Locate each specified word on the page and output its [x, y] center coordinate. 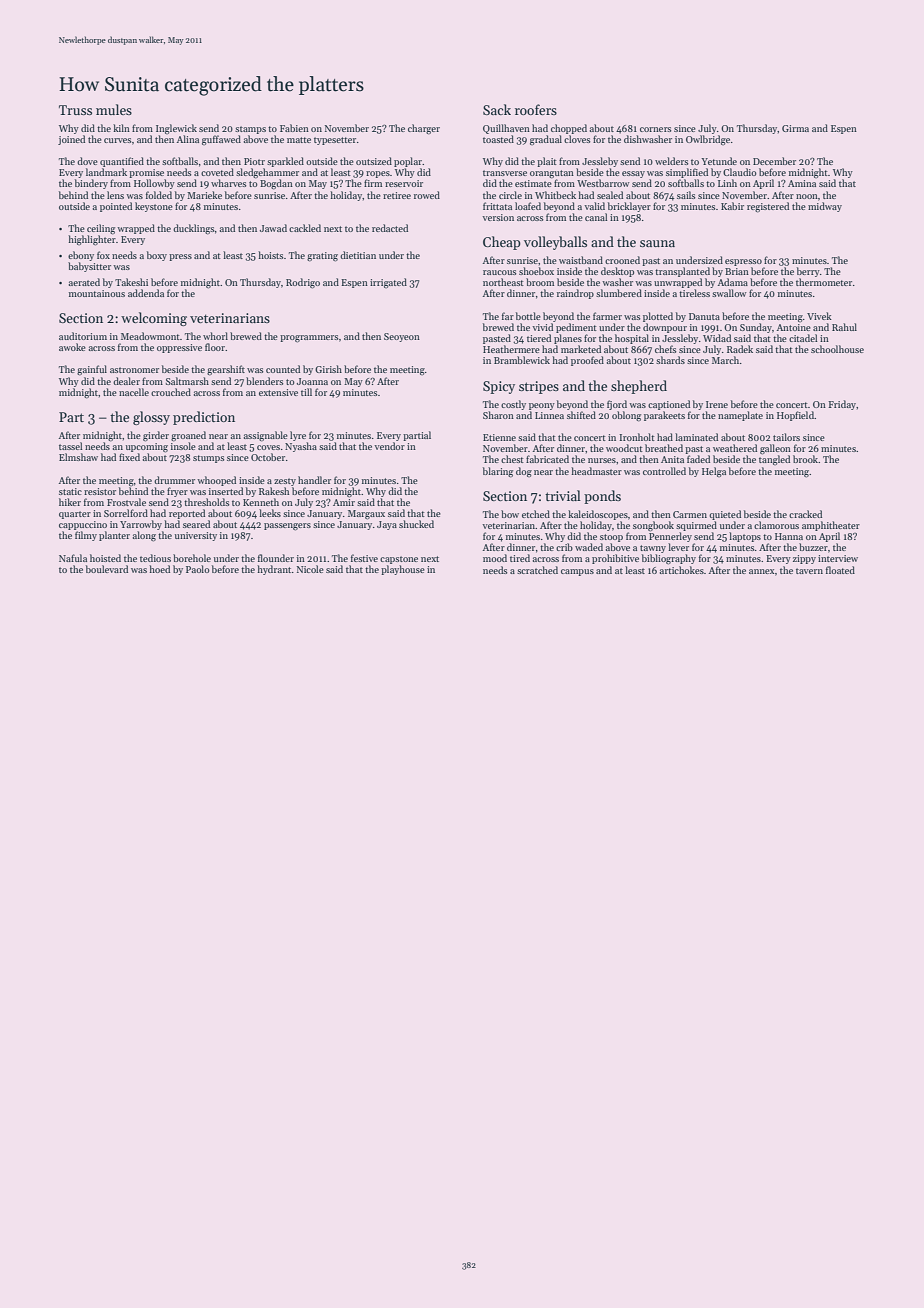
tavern [809, 571]
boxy [157, 256]
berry [808, 272]
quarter [75, 515]
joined [71, 140]
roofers [536, 109]
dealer [126, 381]
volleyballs [555, 243]
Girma [795, 128]
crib [564, 547]
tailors [786, 437]
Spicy [499, 387]
